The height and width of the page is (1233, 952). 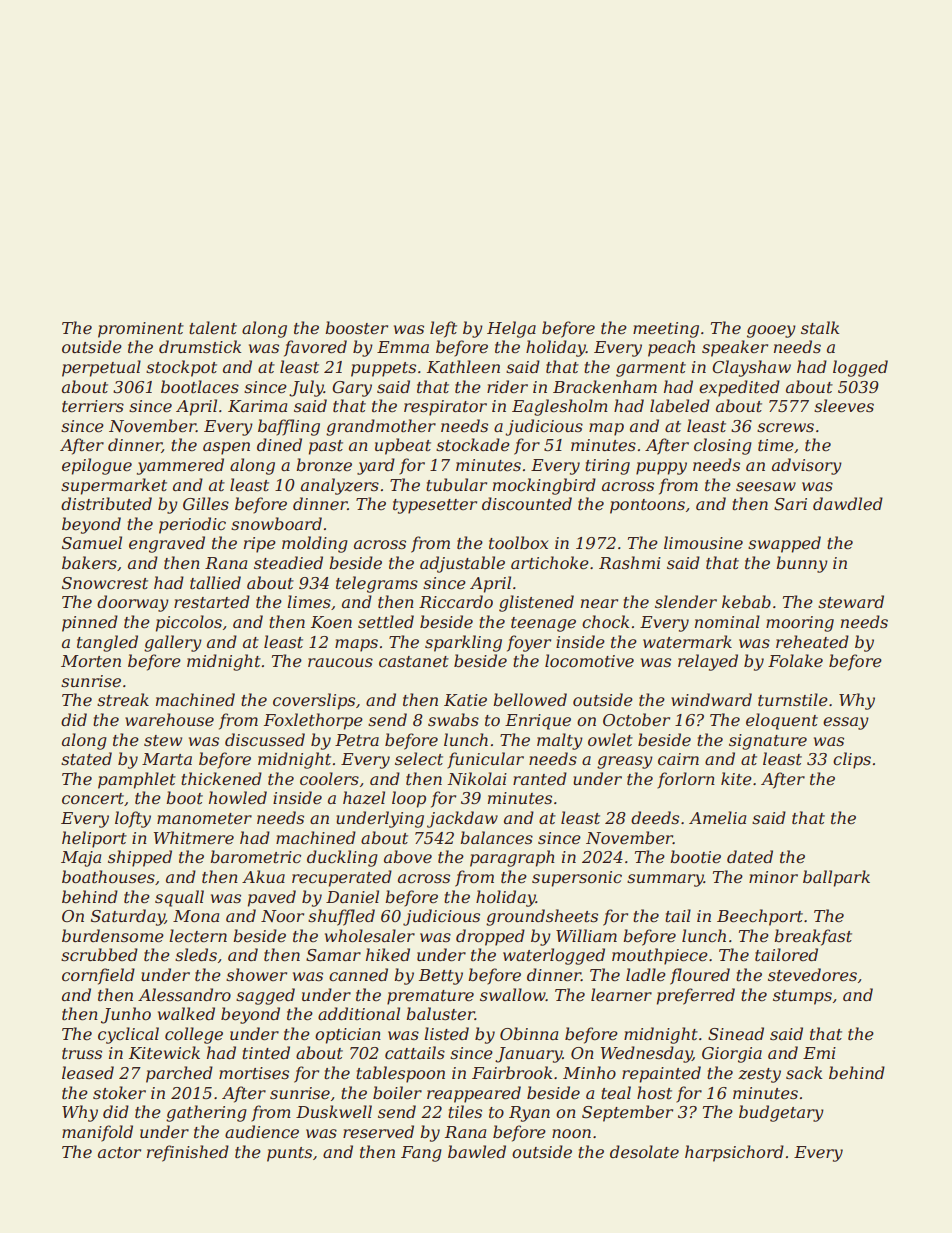 What do you see at coordinates (844, 405) in the page?
I see `sleeves` at bounding box center [844, 405].
